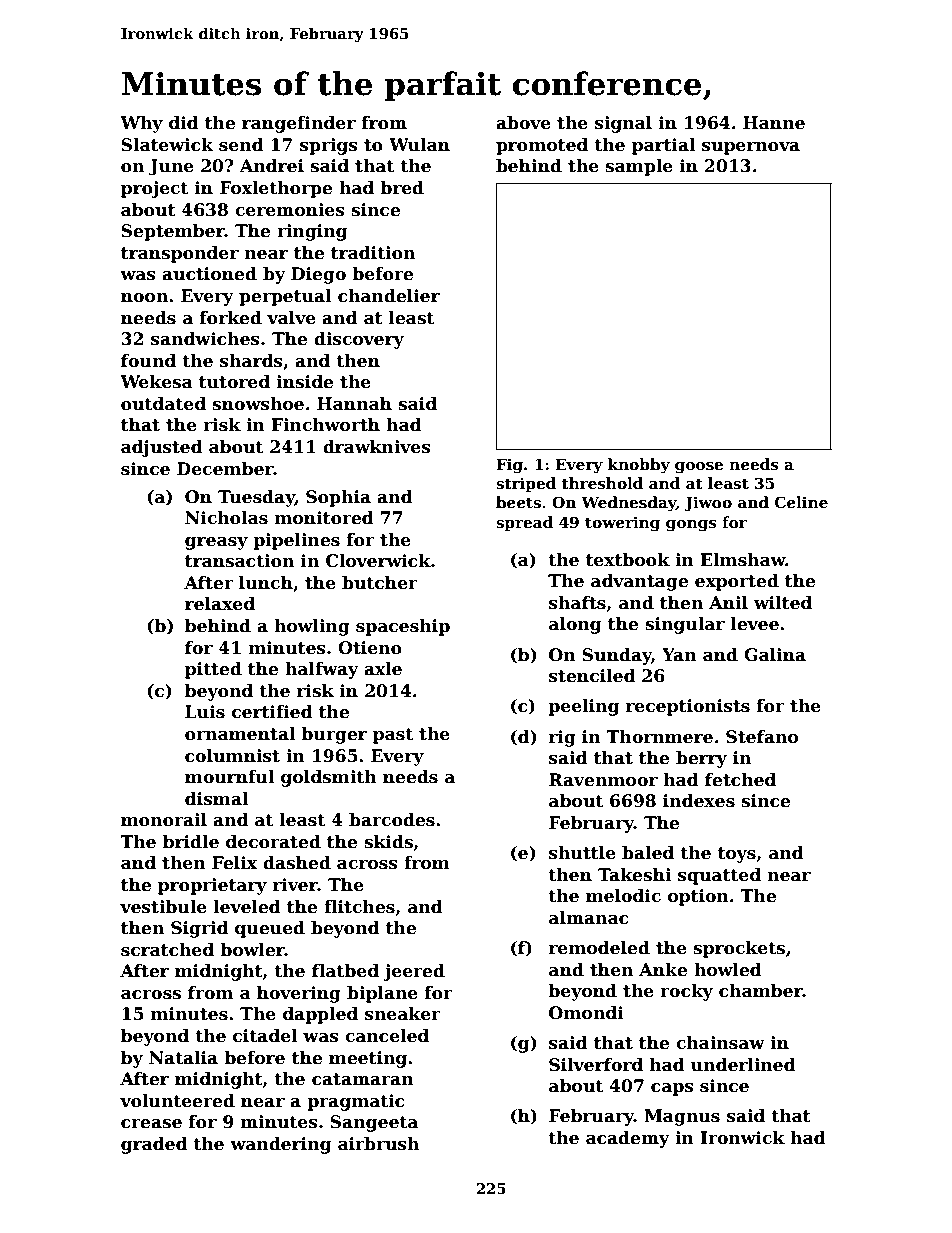  What do you see at coordinates (617, 656) in the document?
I see `Sunday` at bounding box center [617, 656].
